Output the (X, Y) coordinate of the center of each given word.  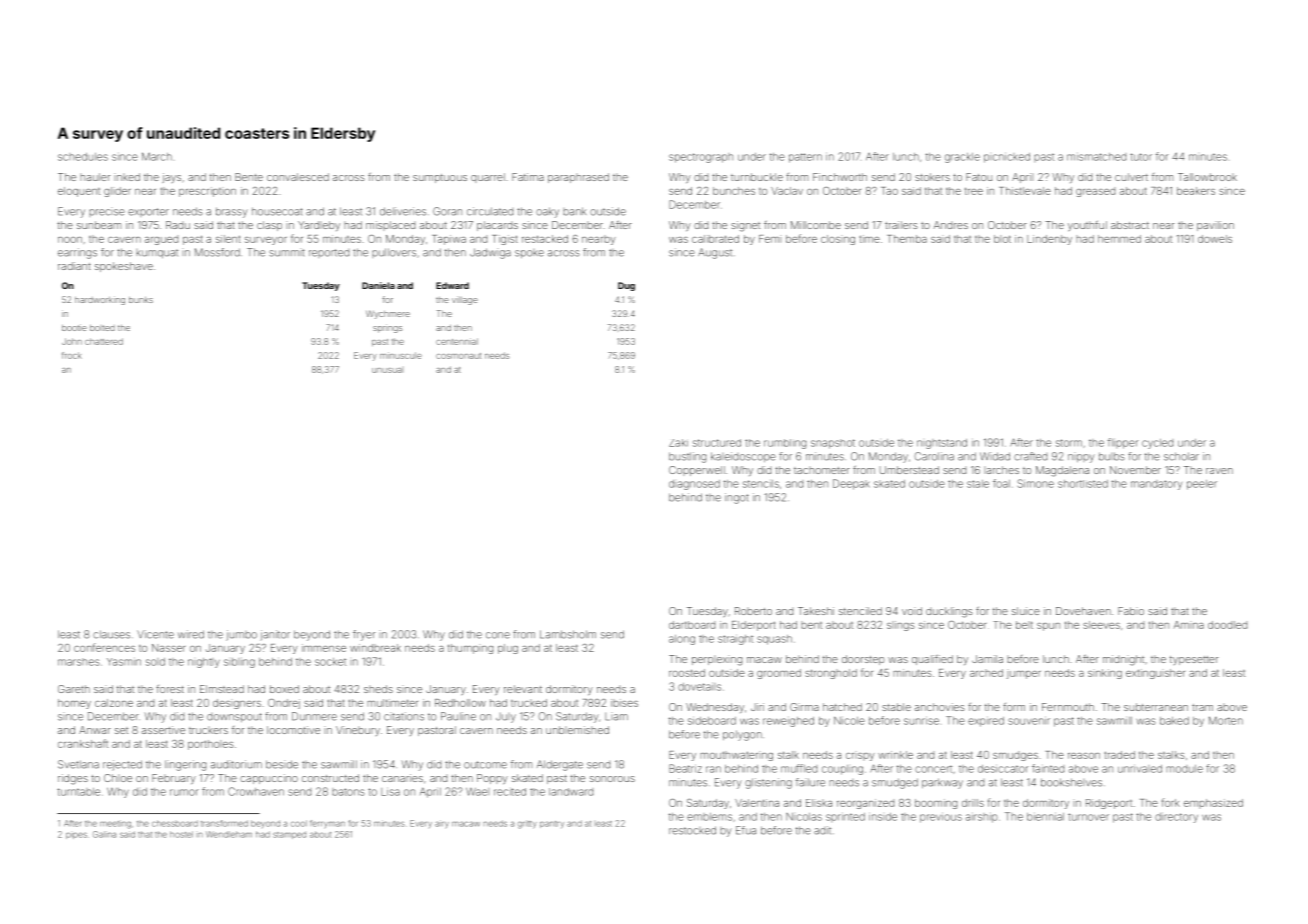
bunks (141, 300)
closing (838, 240)
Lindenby (1049, 240)
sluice (1026, 611)
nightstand (942, 444)
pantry (552, 824)
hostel (181, 834)
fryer (364, 635)
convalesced (298, 177)
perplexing (717, 660)
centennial (457, 341)
